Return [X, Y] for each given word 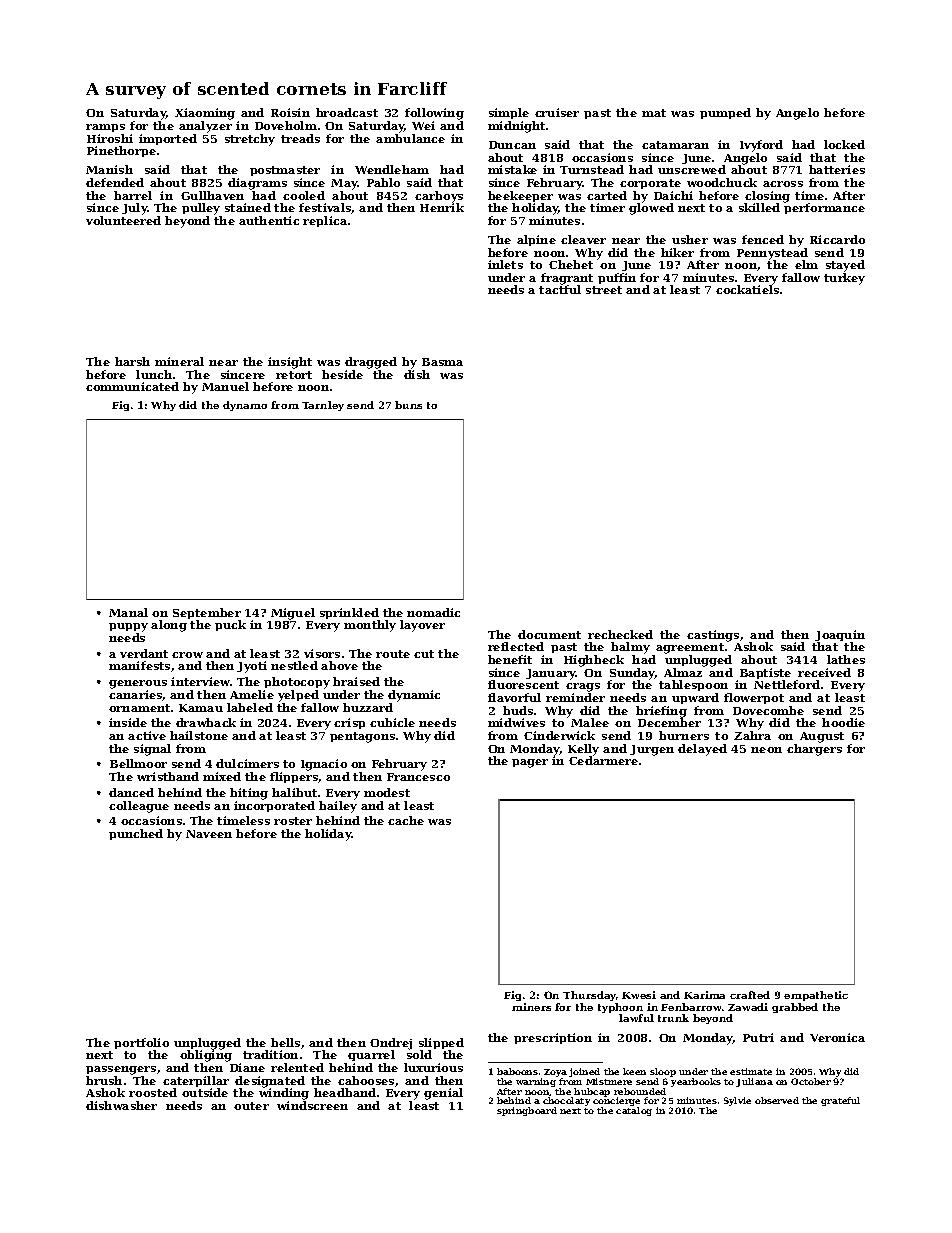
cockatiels [747, 290]
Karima [704, 995]
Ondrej [391, 1044]
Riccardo [837, 239]
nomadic [433, 612]
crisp [349, 723]
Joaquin [840, 635]
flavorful [514, 697]
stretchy [250, 140]
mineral [179, 361]
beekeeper [520, 196]
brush [104, 1080]
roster [293, 821]
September [207, 613]
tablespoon [693, 685]
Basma [442, 362]
